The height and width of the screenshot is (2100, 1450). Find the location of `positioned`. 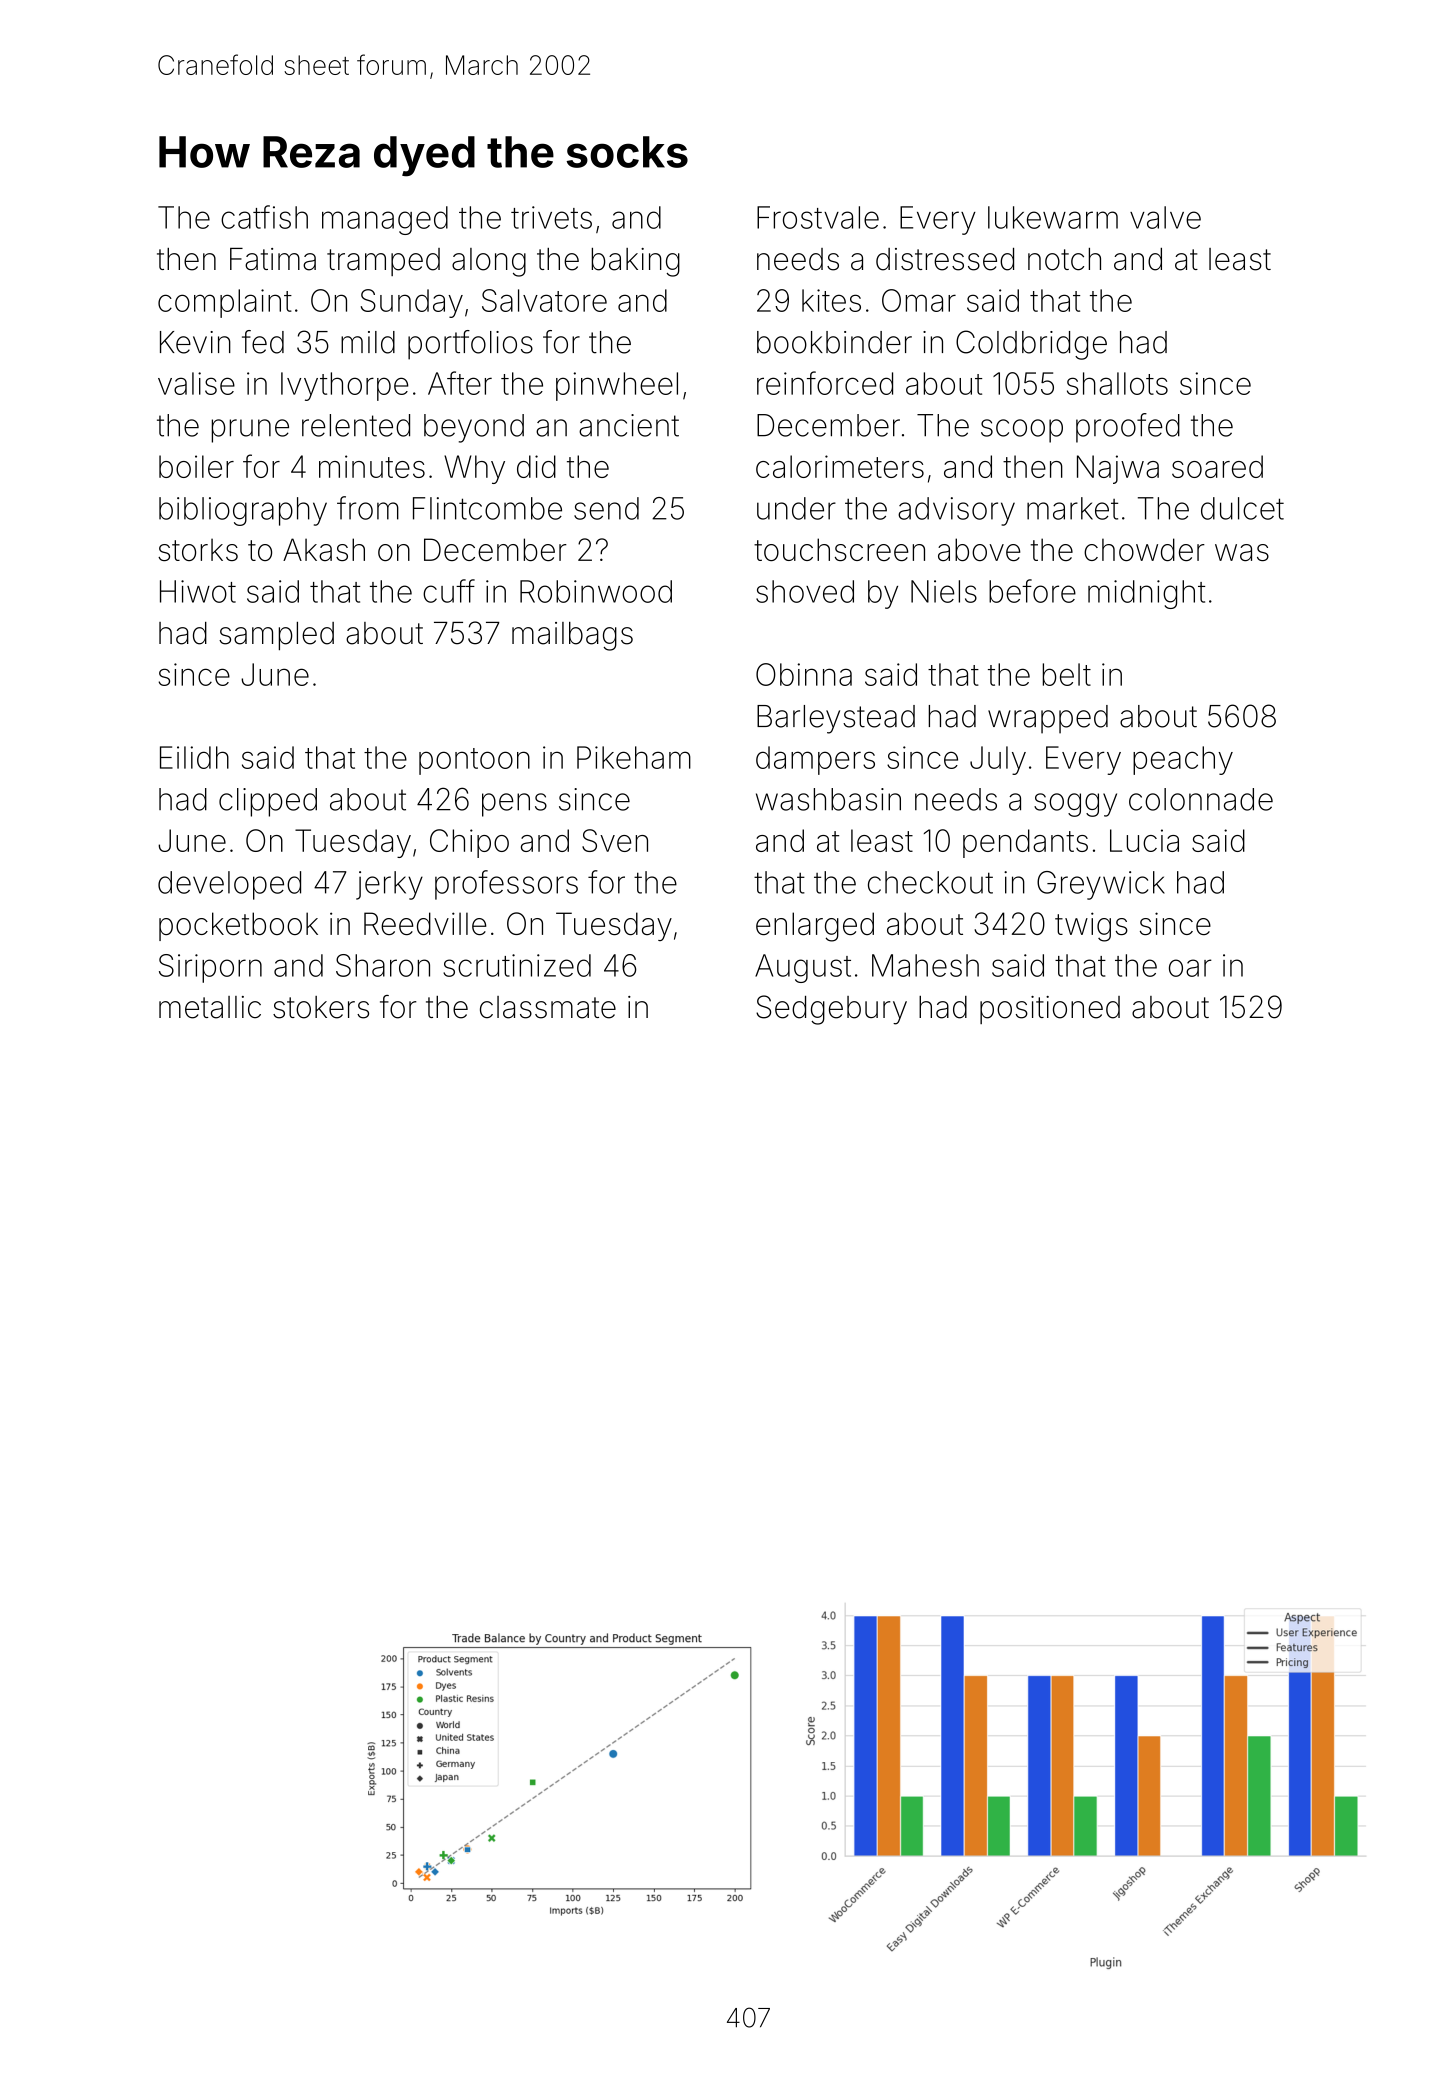

positioned is located at coordinates (1050, 1010).
